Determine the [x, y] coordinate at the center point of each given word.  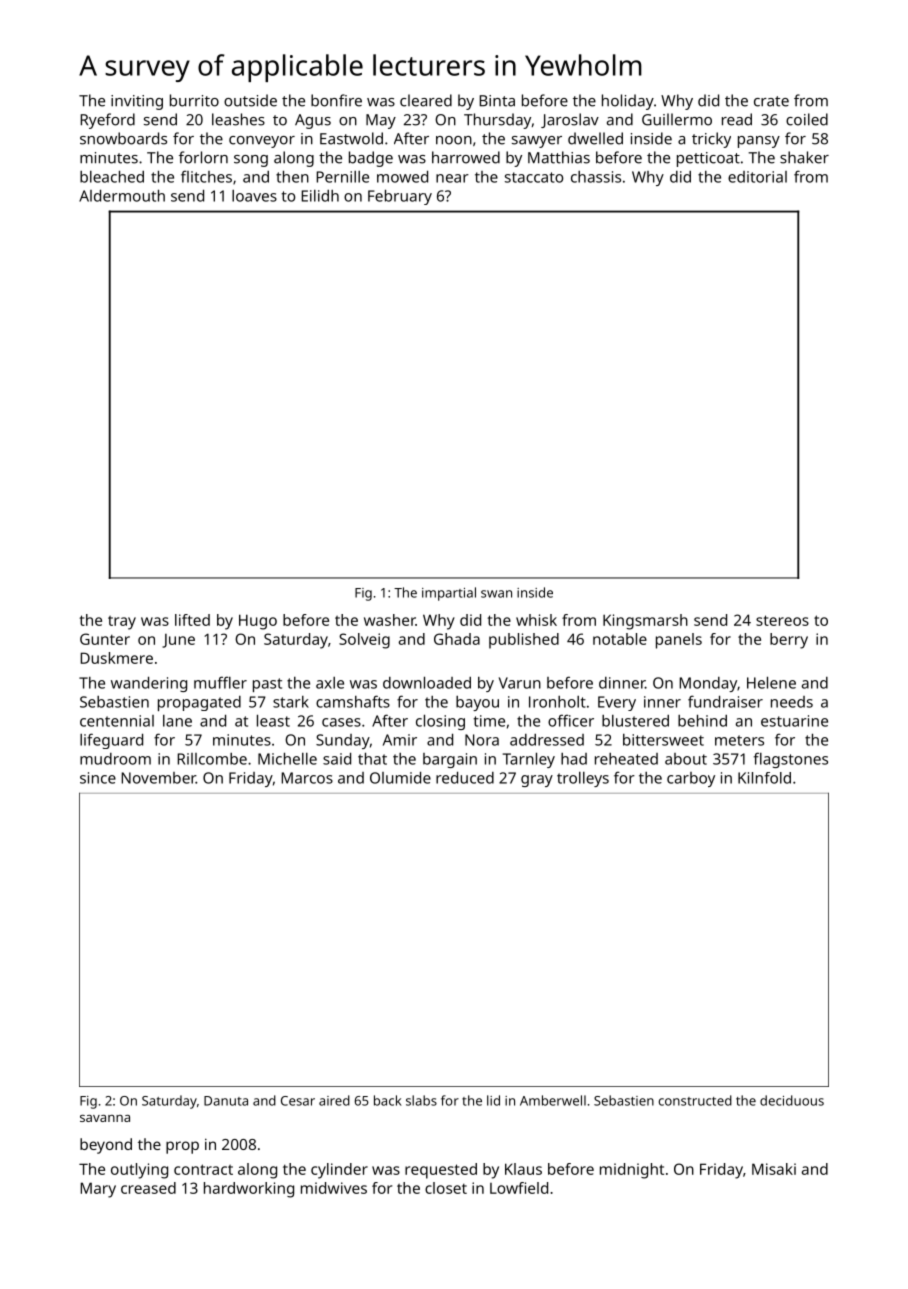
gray [537, 781]
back [388, 1100]
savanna [105, 1118]
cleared [426, 100]
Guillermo [677, 119]
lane [177, 721]
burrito [194, 100]
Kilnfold [764, 778]
